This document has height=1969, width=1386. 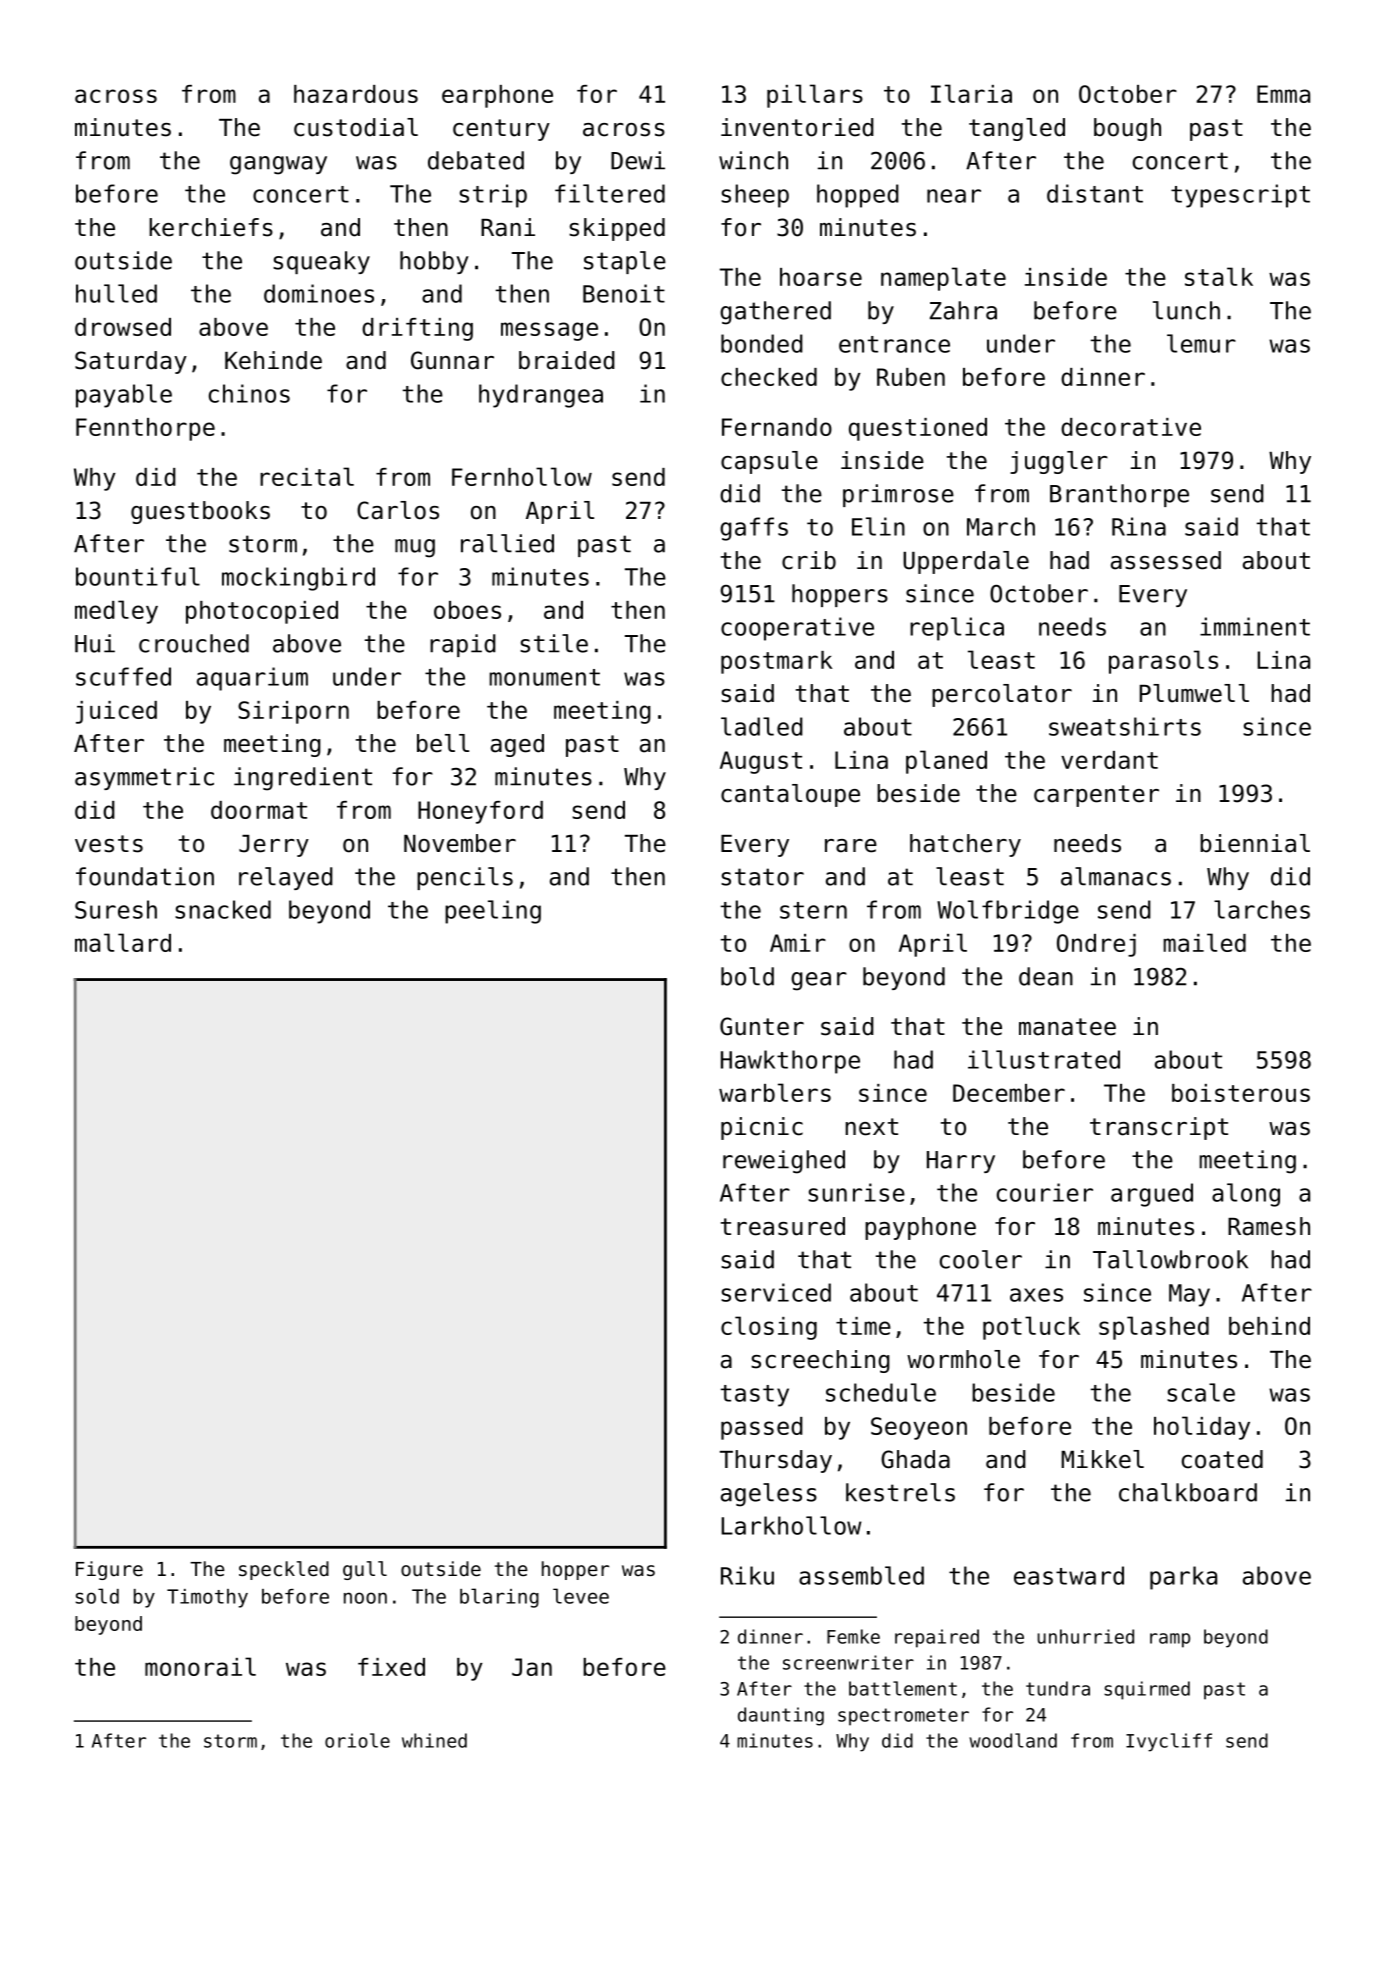 I want to click on Figure, so click(x=109, y=1570).
